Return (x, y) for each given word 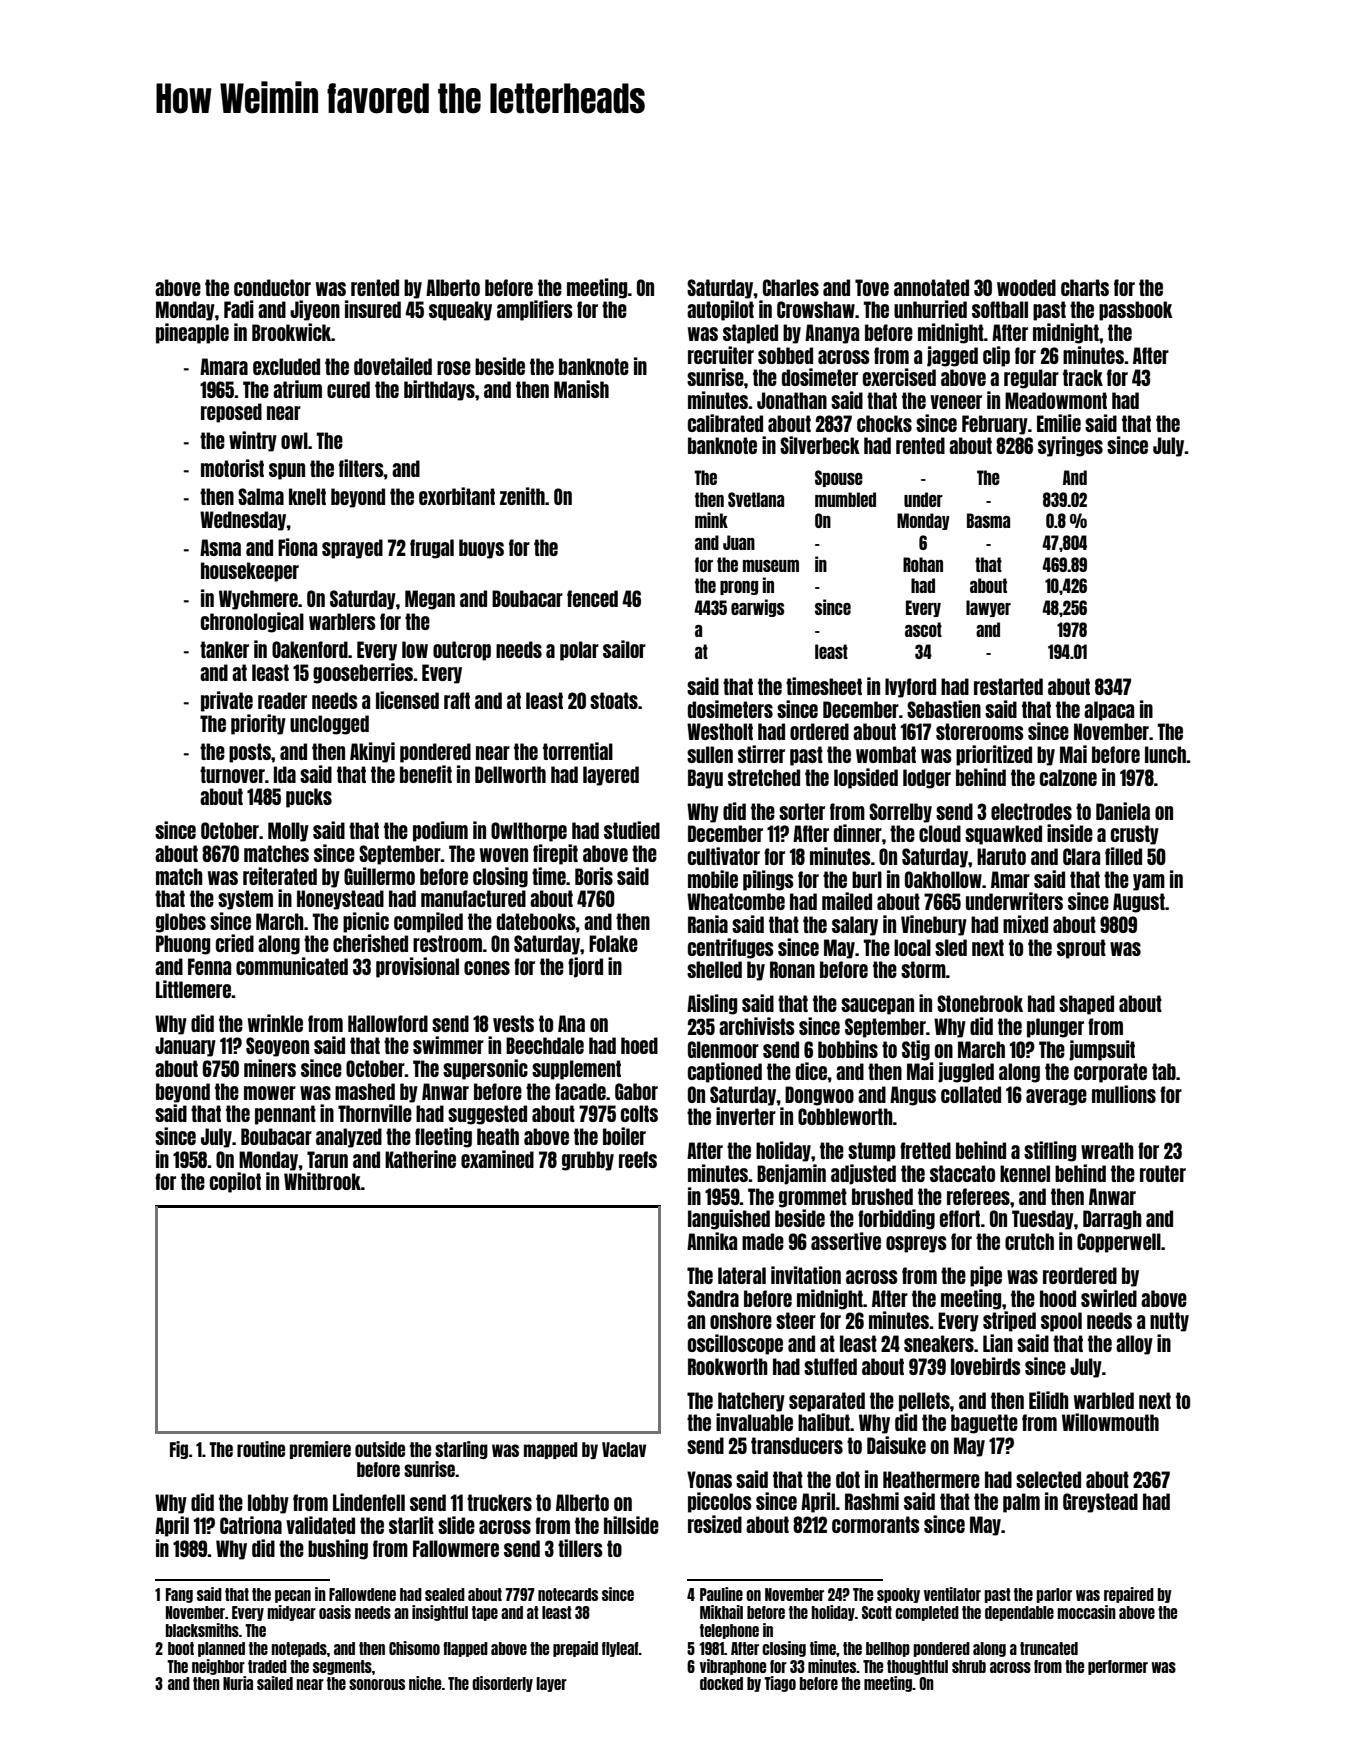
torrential (578, 751)
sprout (1081, 949)
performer (1118, 1667)
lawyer (988, 608)
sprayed (352, 549)
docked (721, 1683)
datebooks (536, 921)
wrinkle (275, 1023)
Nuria (238, 1683)
